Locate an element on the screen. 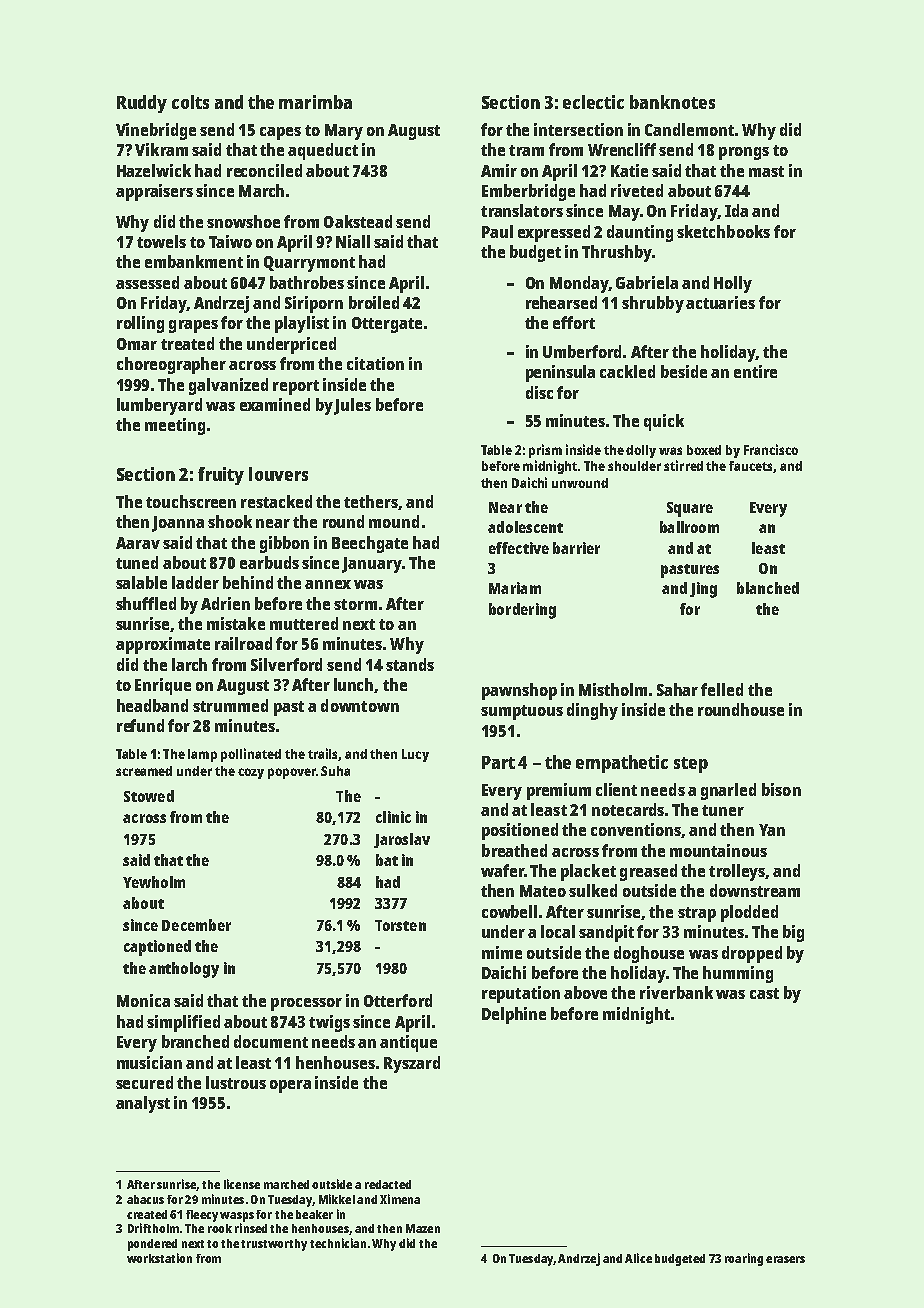 The image size is (924, 1308). Lucy is located at coordinates (415, 755).
